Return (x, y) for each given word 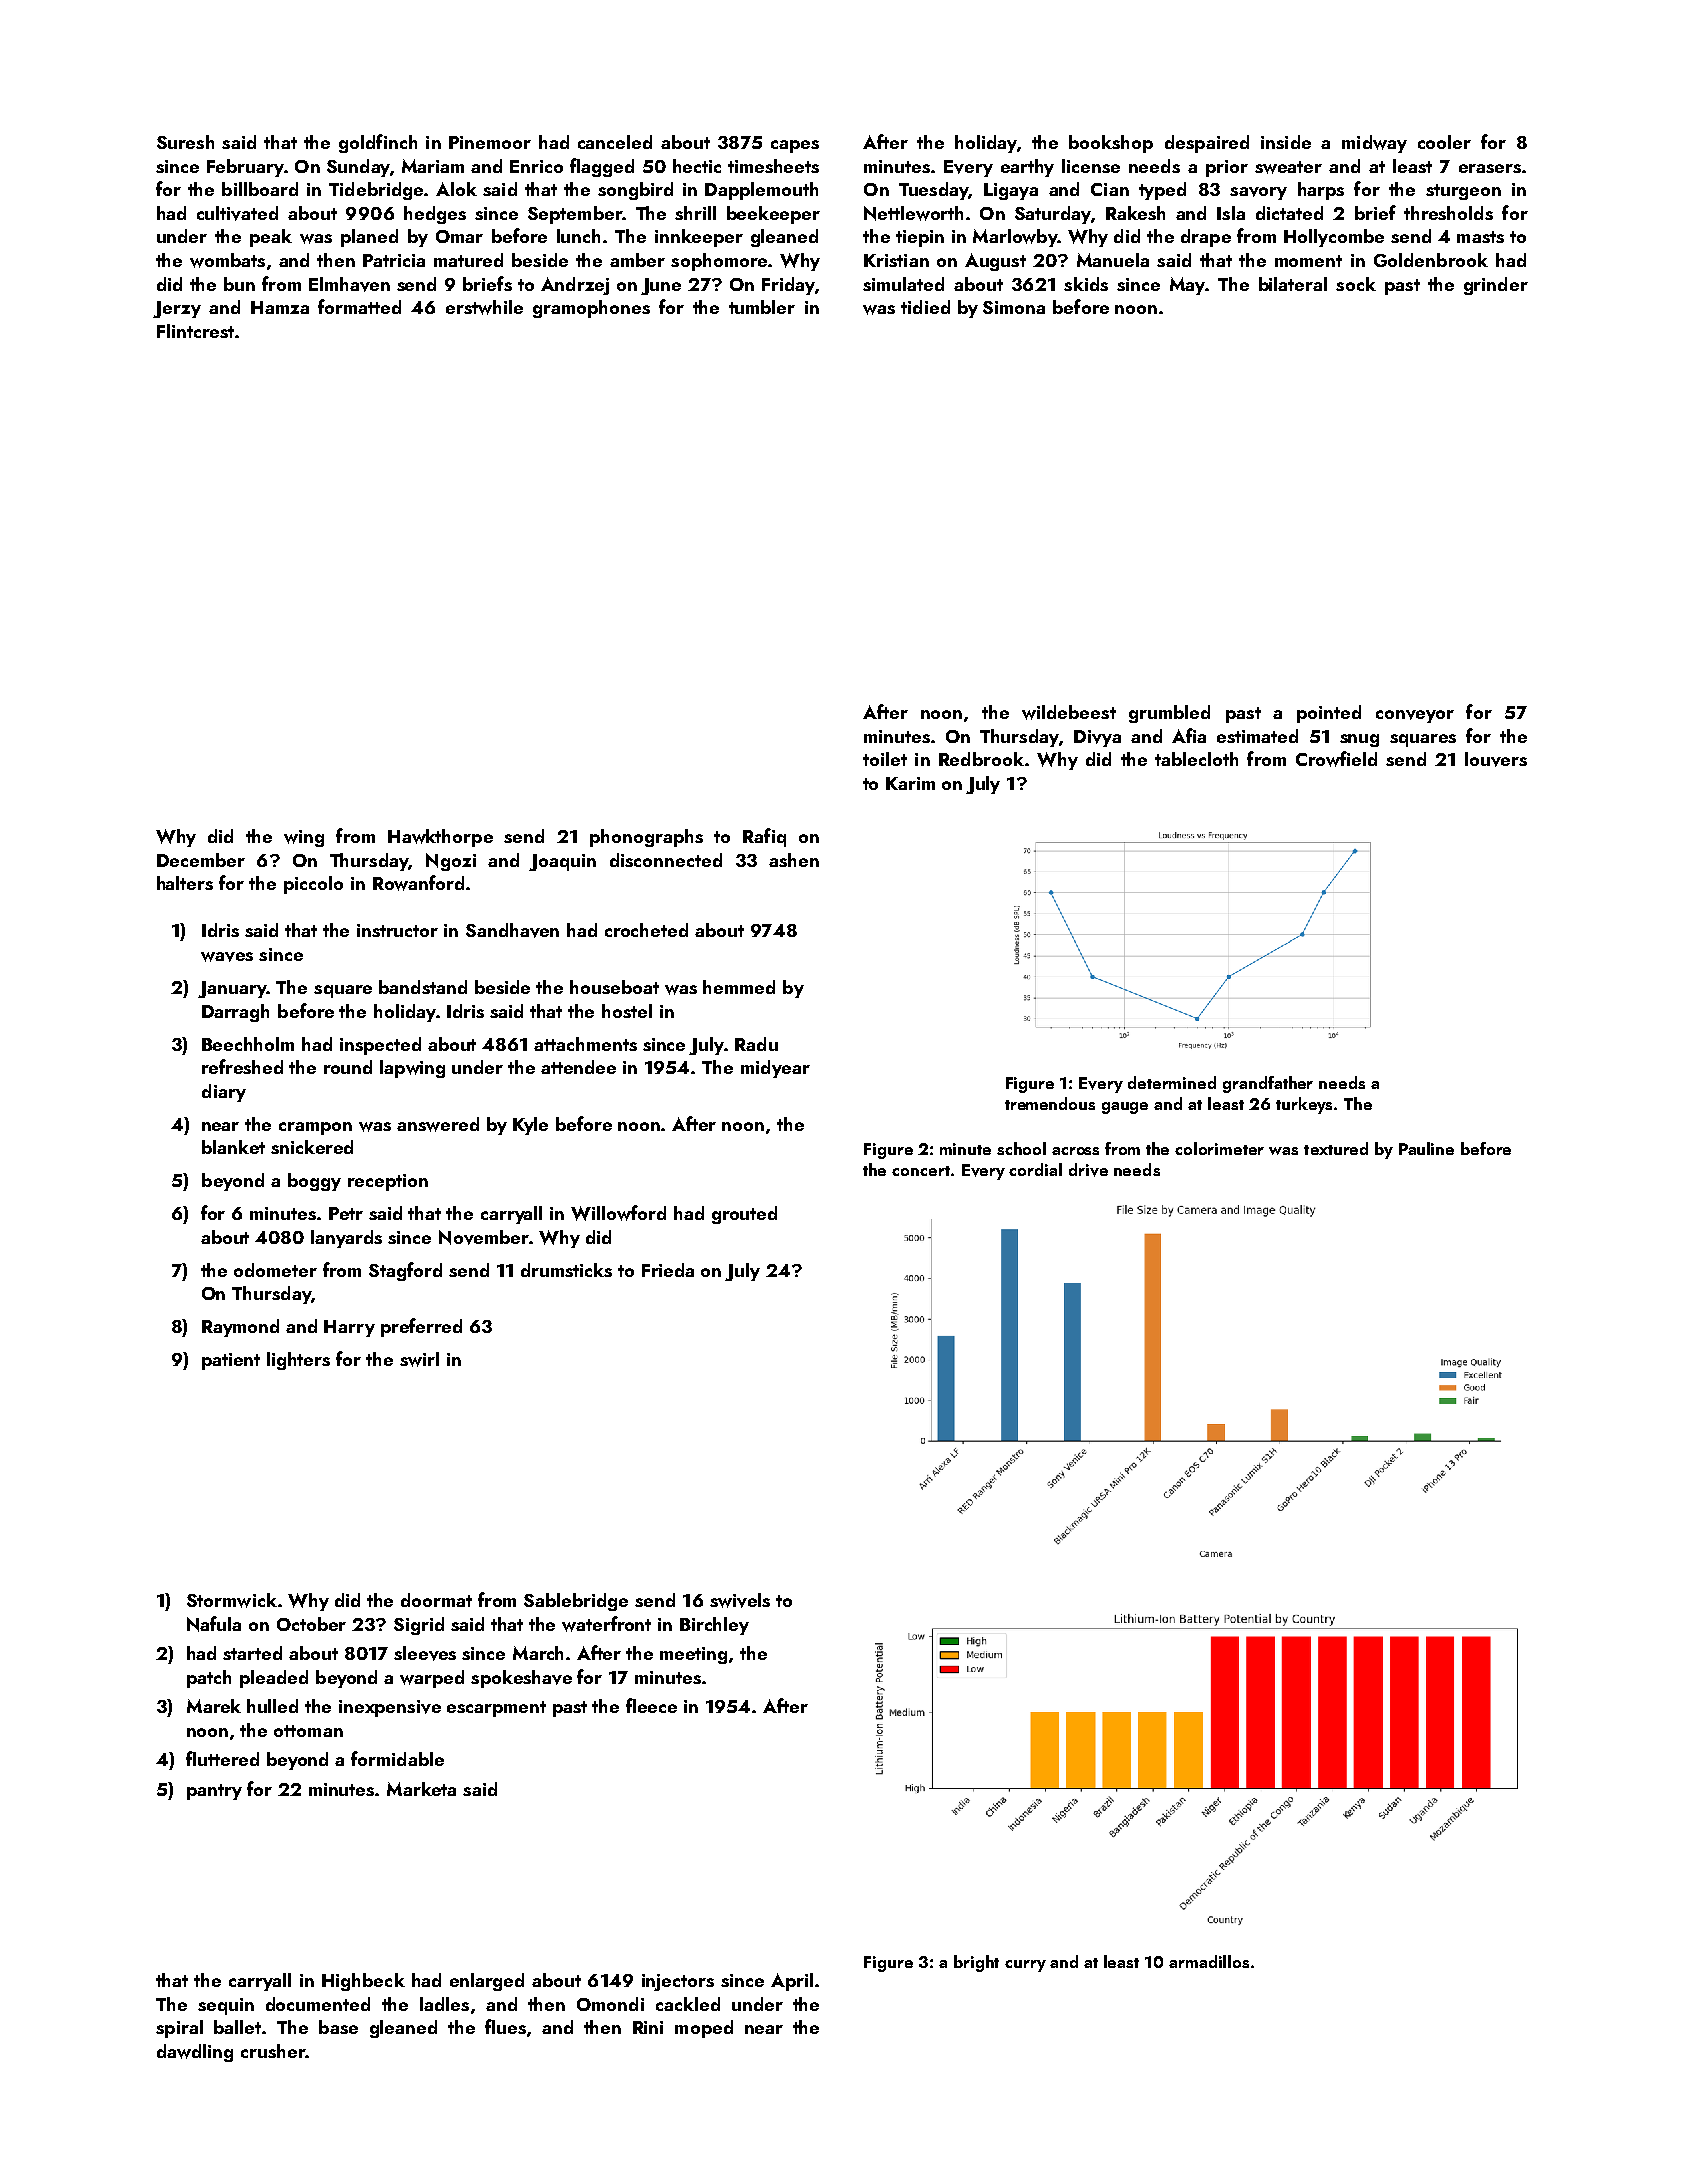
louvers (1496, 759)
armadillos (1209, 1961)
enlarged (487, 1982)
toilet (885, 759)
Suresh (185, 142)
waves (227, 957)
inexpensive (390, 1708)
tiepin (920, 238)
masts (1480, 237)
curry (1025, 1966)
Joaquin (562, 862)
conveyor (1415, 716)
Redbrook (981, 759)
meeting (693, 1655)
